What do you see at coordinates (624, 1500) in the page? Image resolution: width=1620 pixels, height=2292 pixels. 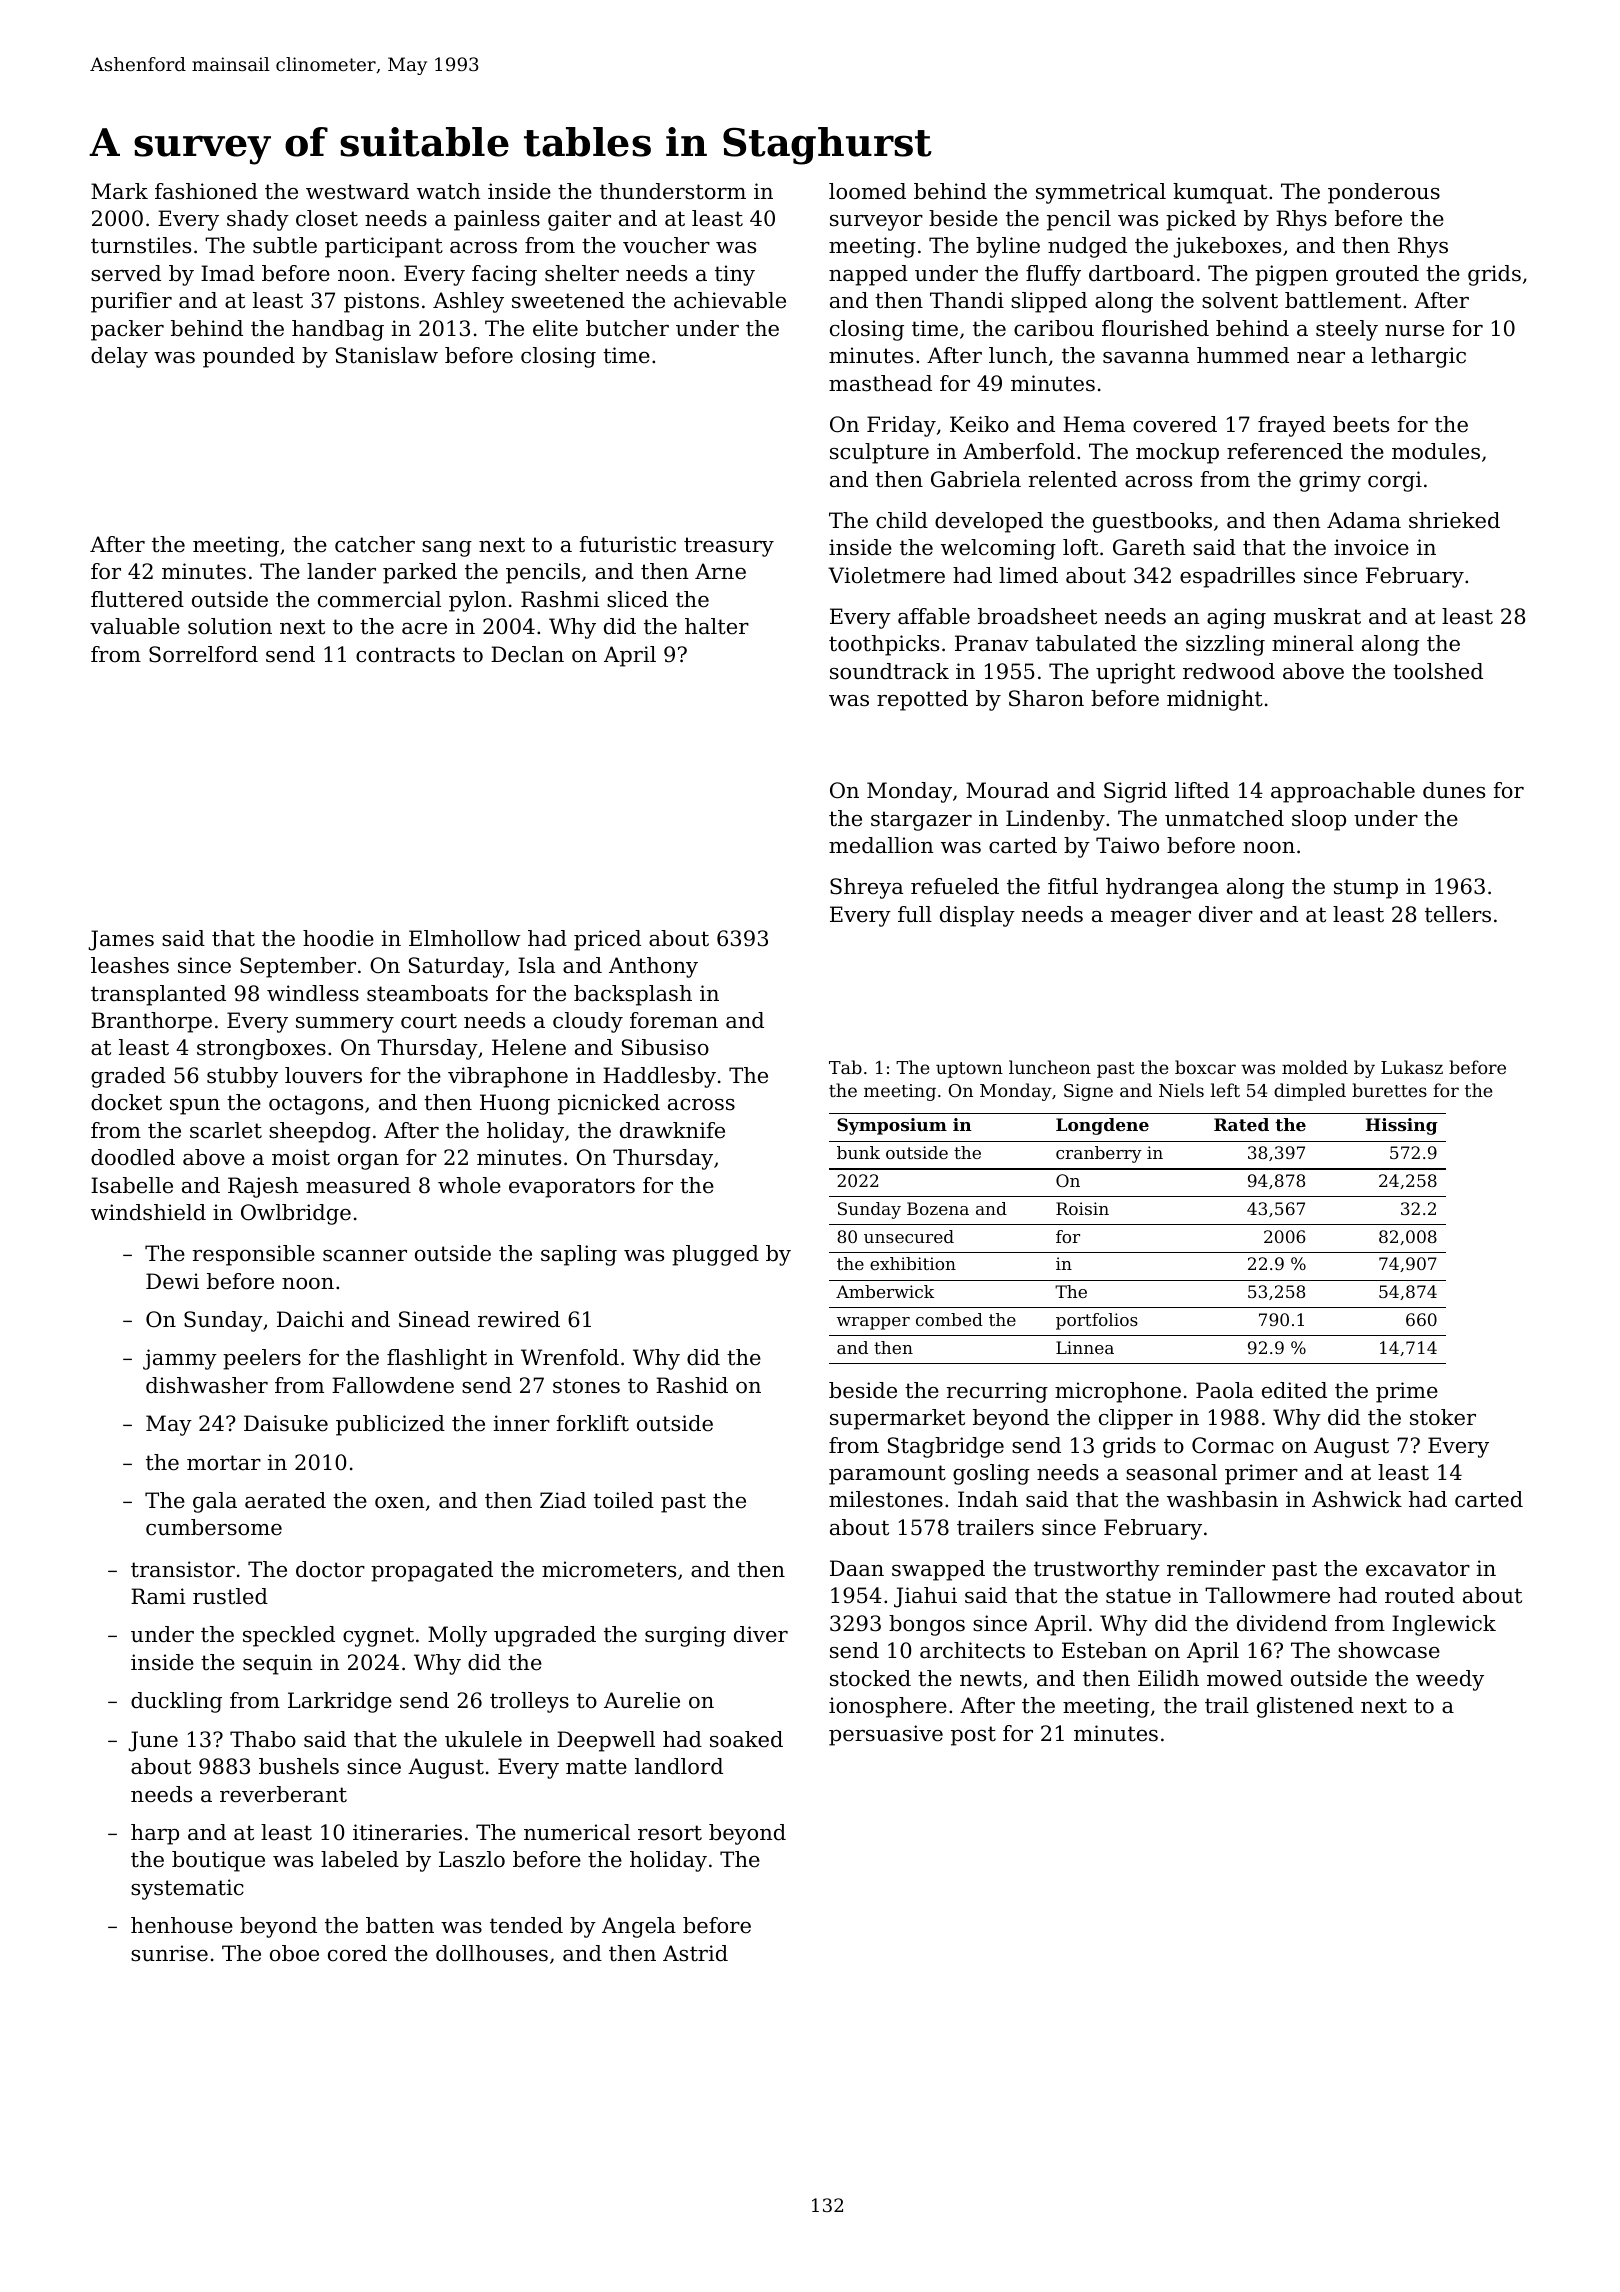 I see `toiled` at bounding box center [624, 1500].
